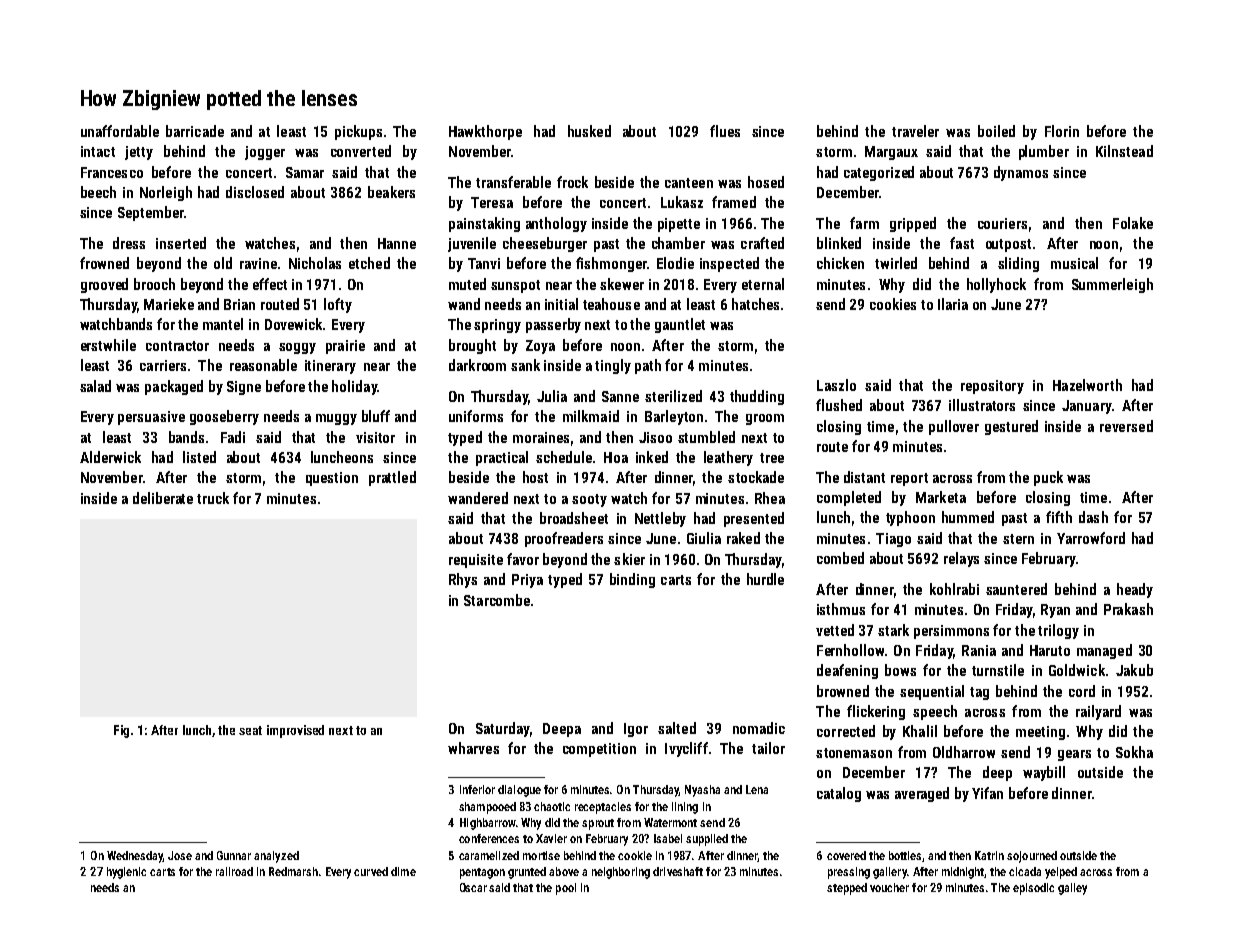 This screenshot has height=952, width=1233. What do you see at coordinates (485, 132) in the screenshot?
I see `Hawkthorpe` at bounding box center [485, 132].
